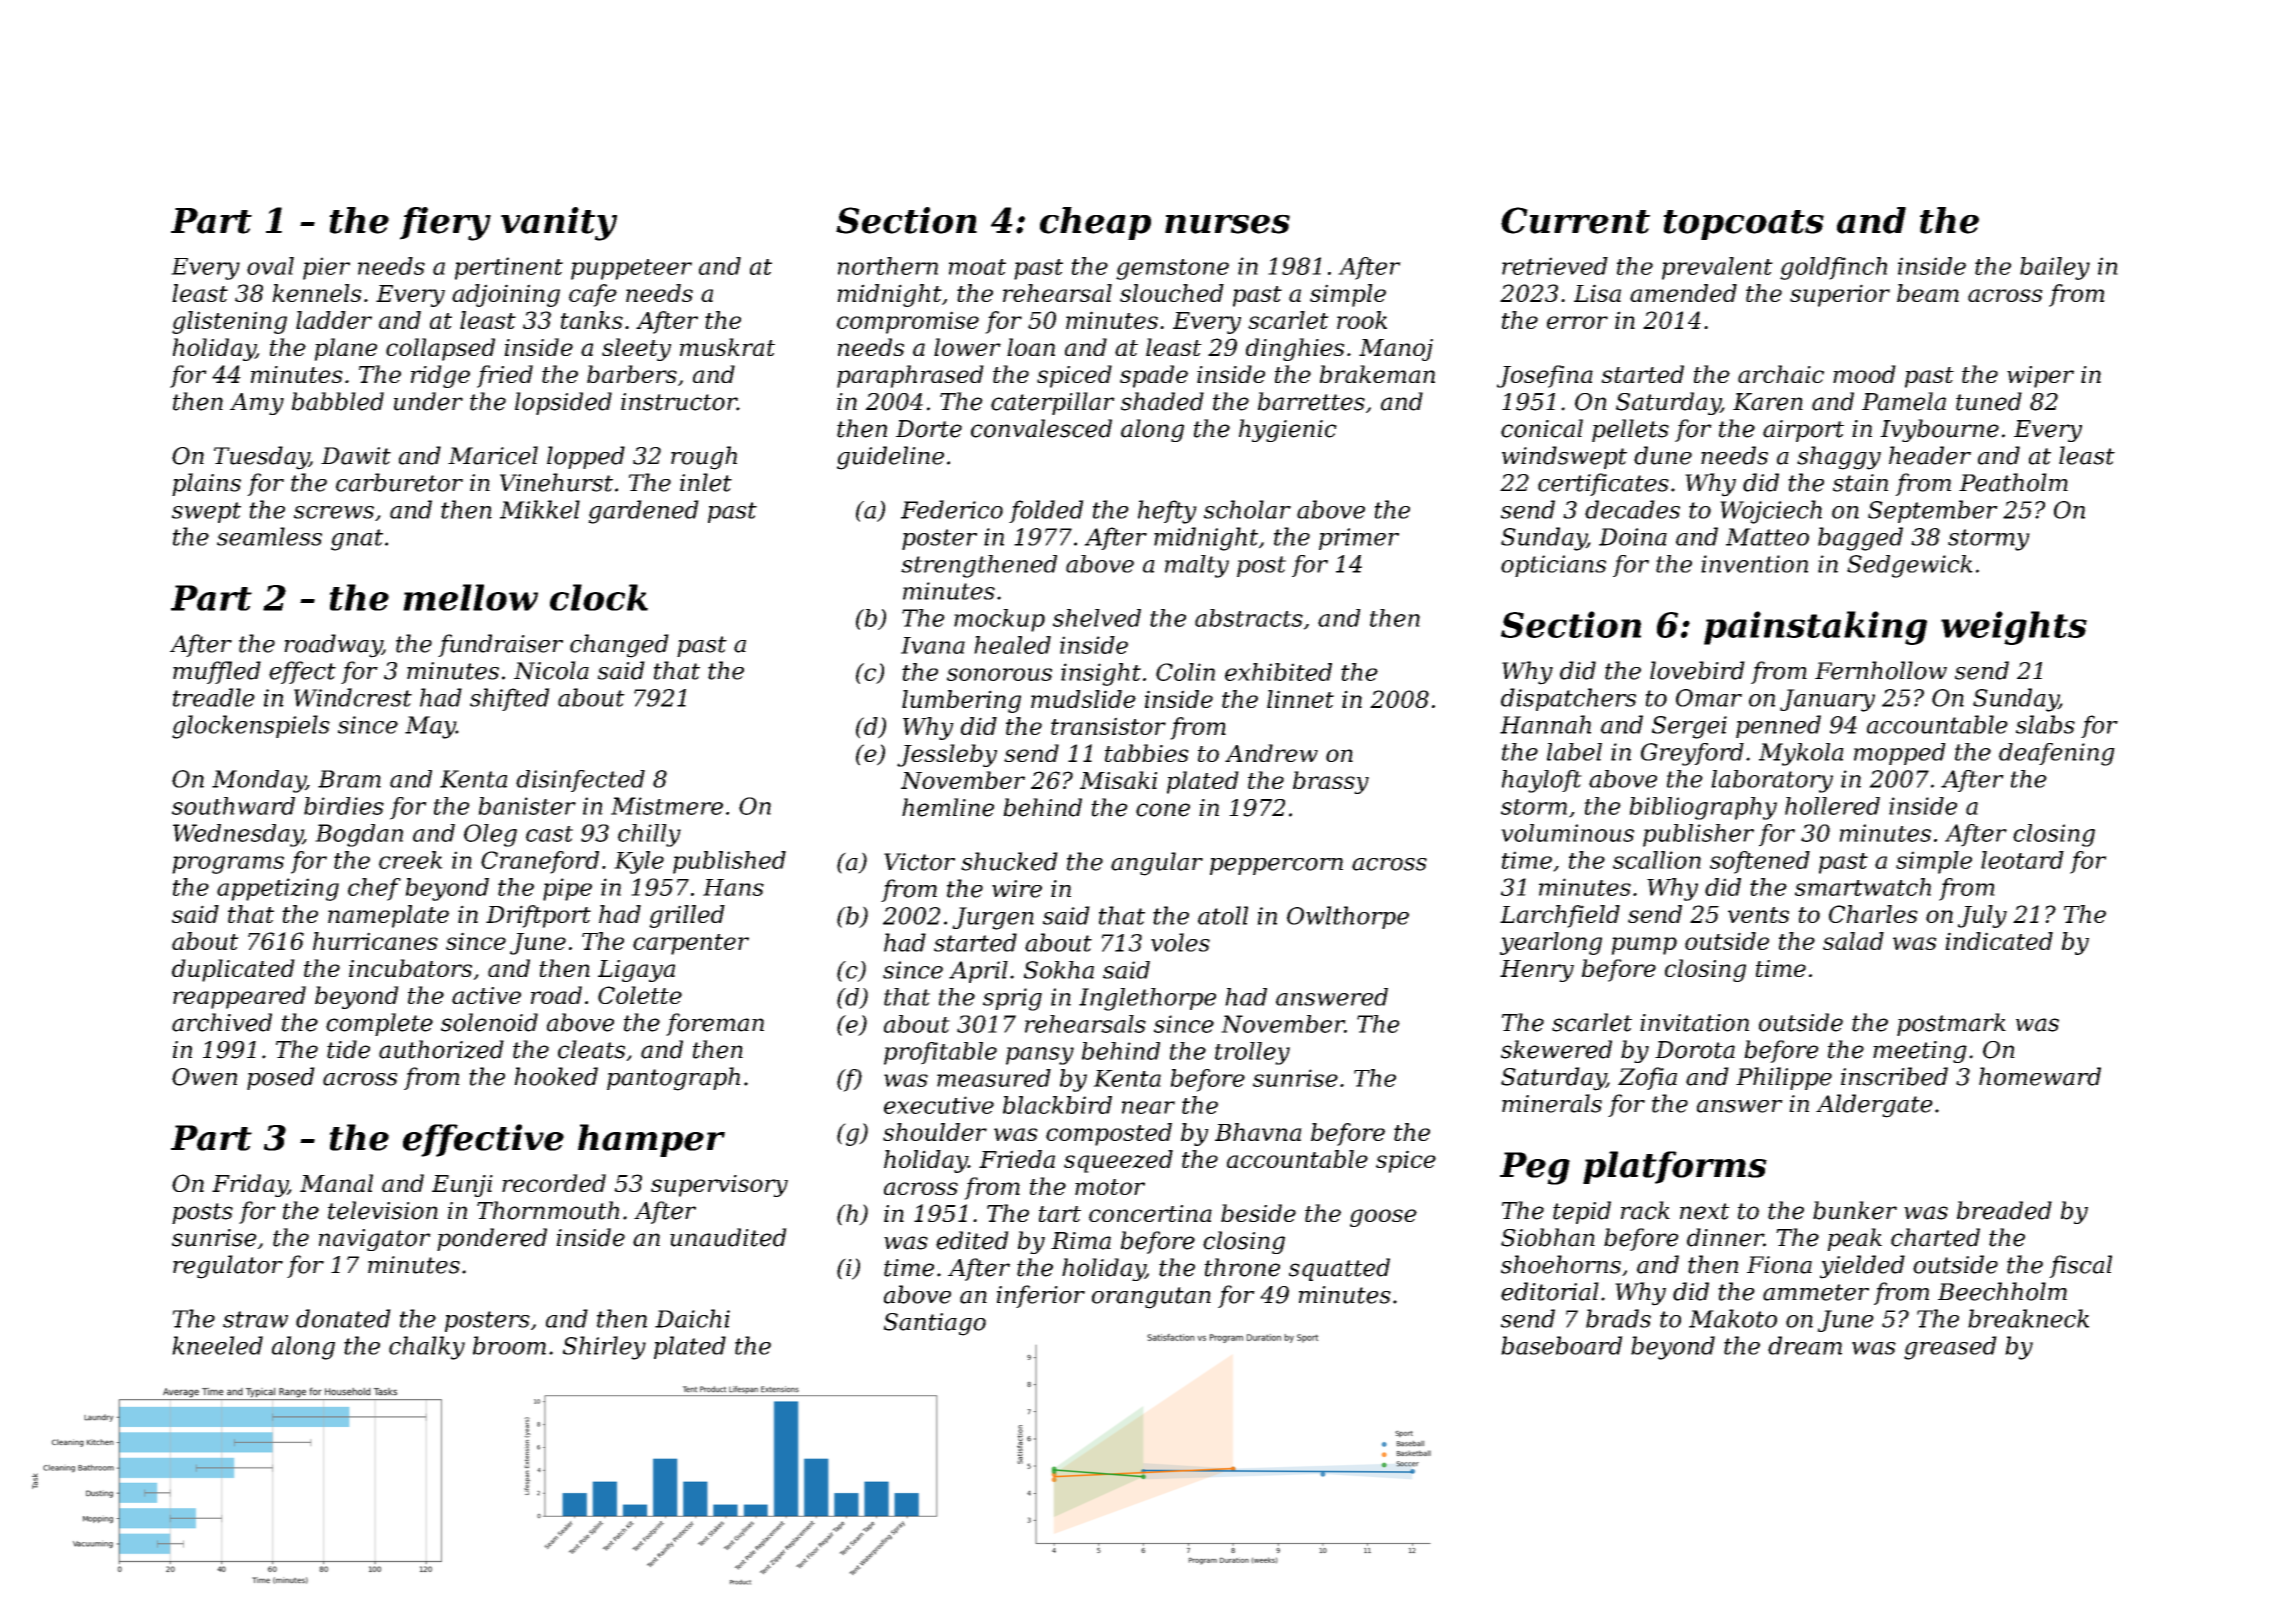 The width and height of the screenshot is (2292, 1620). What do you see at coordinates (888, 266) in the screenshot?
I see `northern` at bounding box center [888, 266].
